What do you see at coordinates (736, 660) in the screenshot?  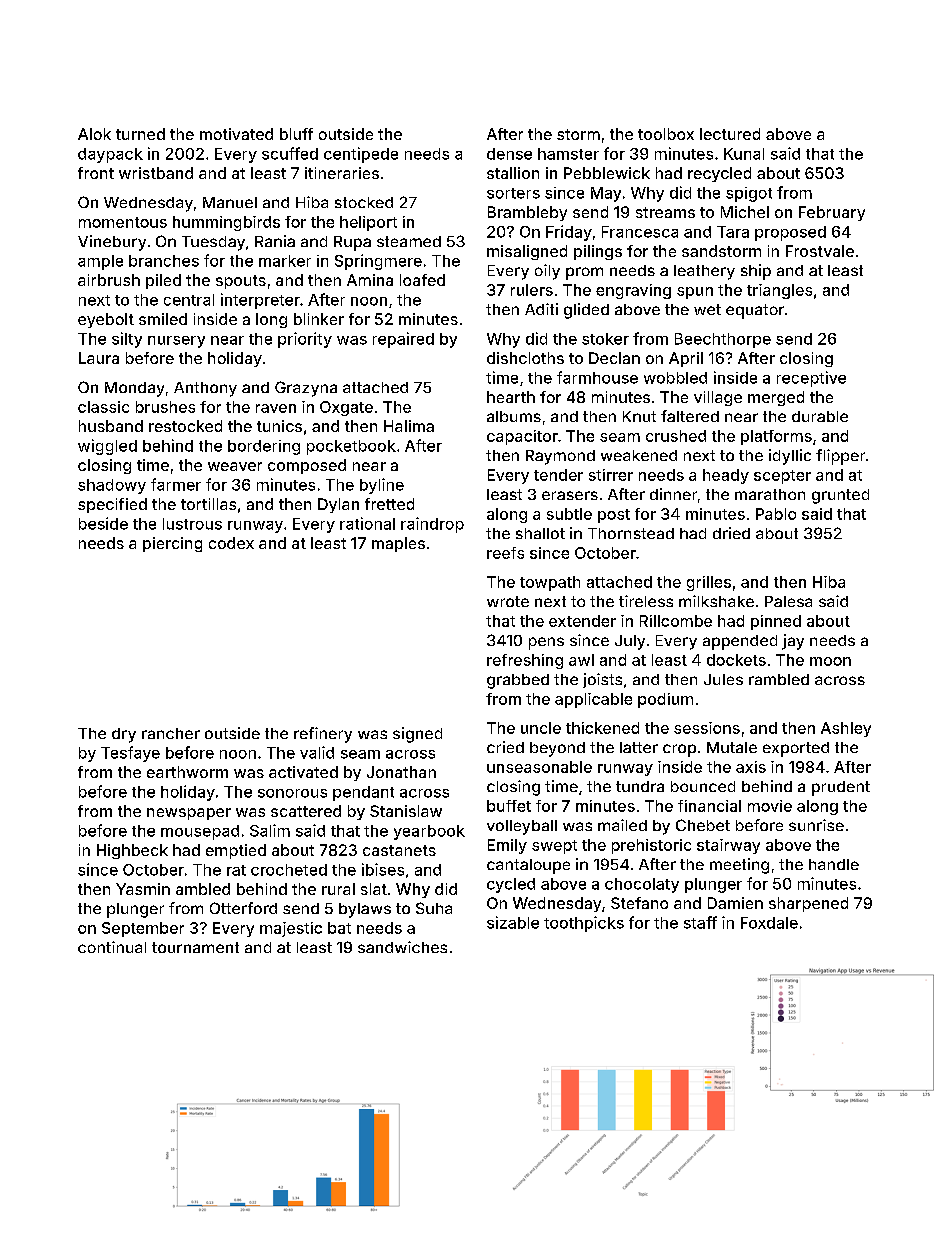 I see `dockets` at bounding box center [736, 660].
